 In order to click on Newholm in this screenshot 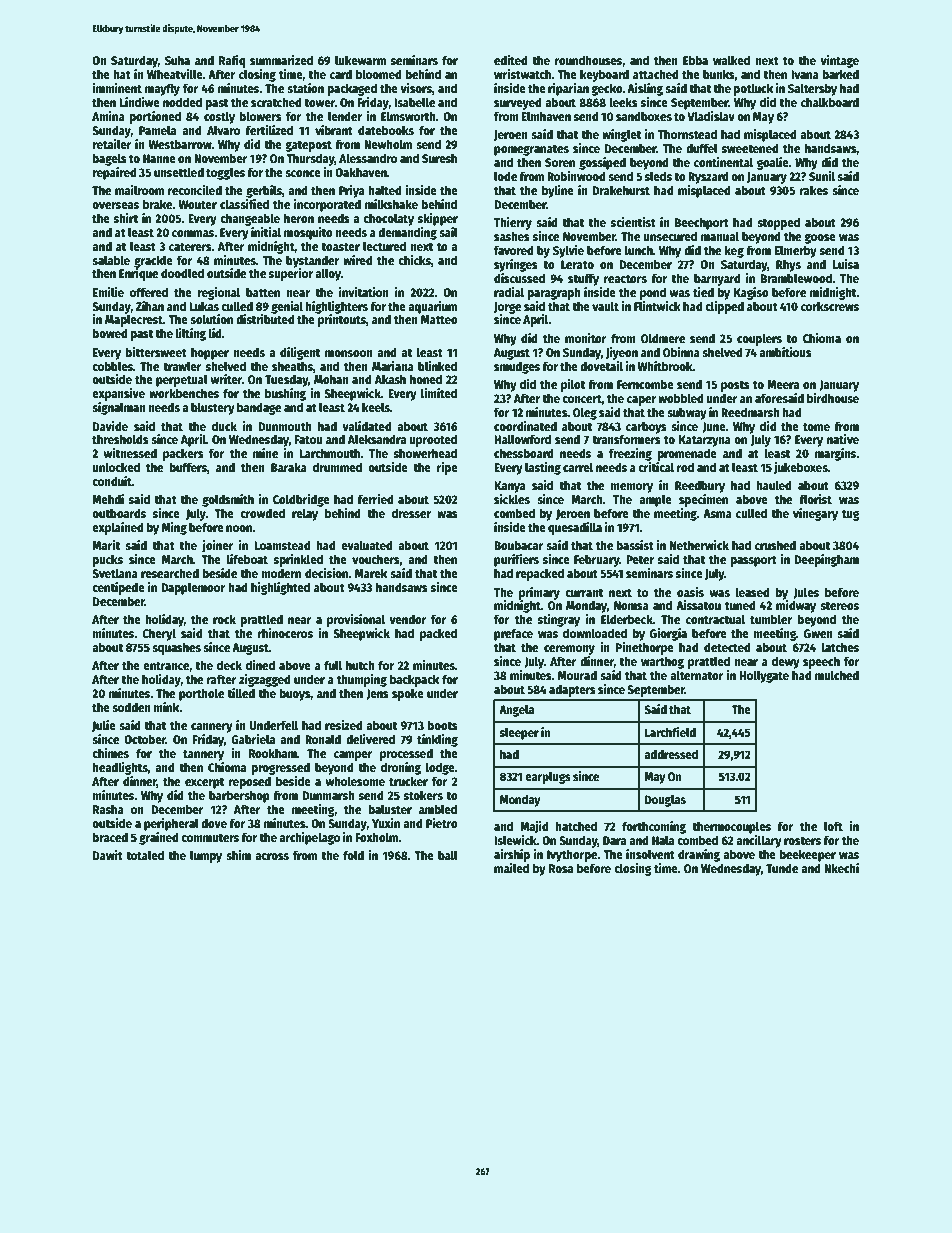, I will do `click(388, 144)`.
